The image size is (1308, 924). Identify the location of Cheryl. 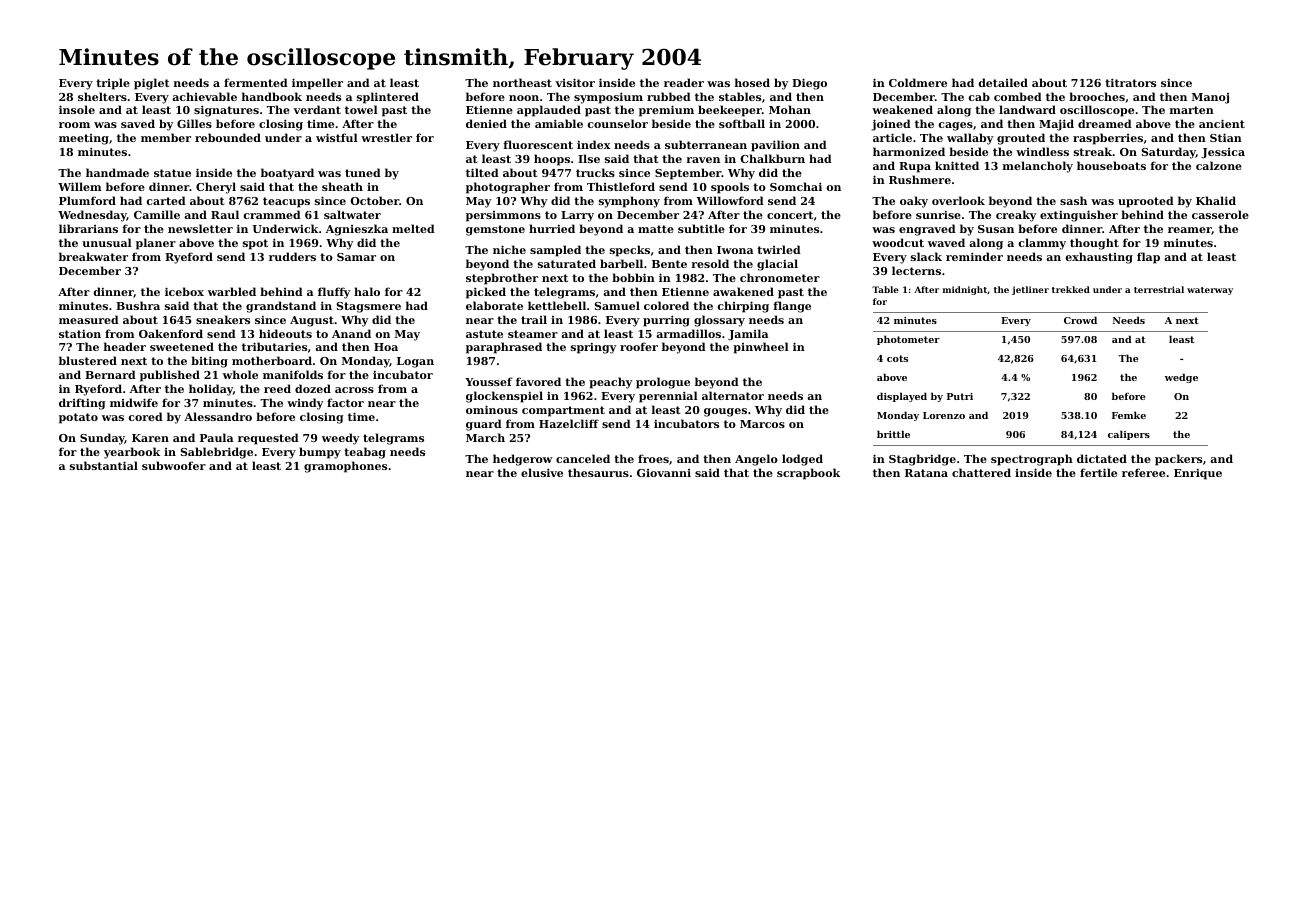
(216, 188).
